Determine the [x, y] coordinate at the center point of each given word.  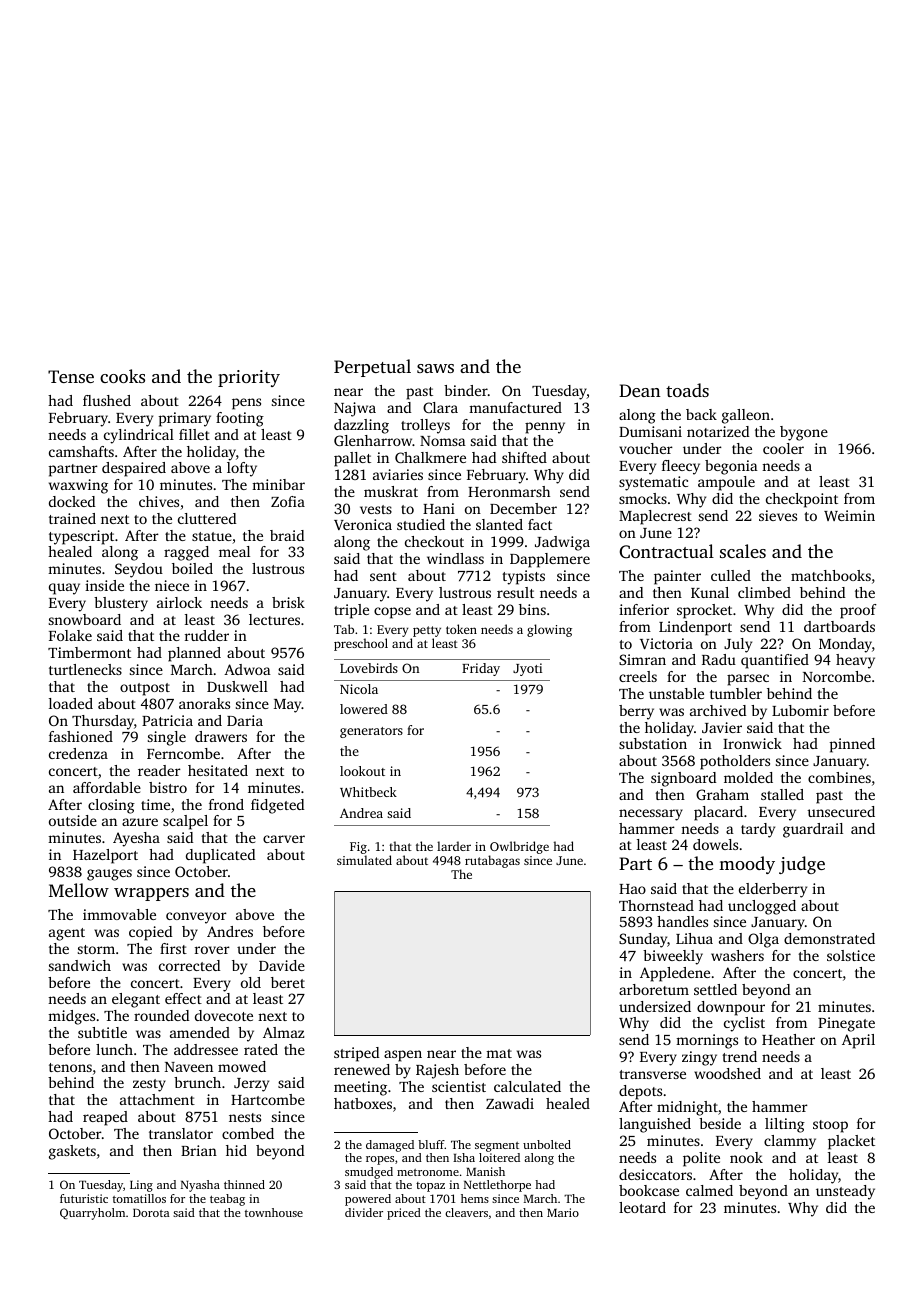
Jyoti [527, 669]
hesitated [218, 770]
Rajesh [437, 1071]
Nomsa [443, 441]
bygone [804, 433]
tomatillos [139, 1198]
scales [743, 551]
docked [72, 501]
